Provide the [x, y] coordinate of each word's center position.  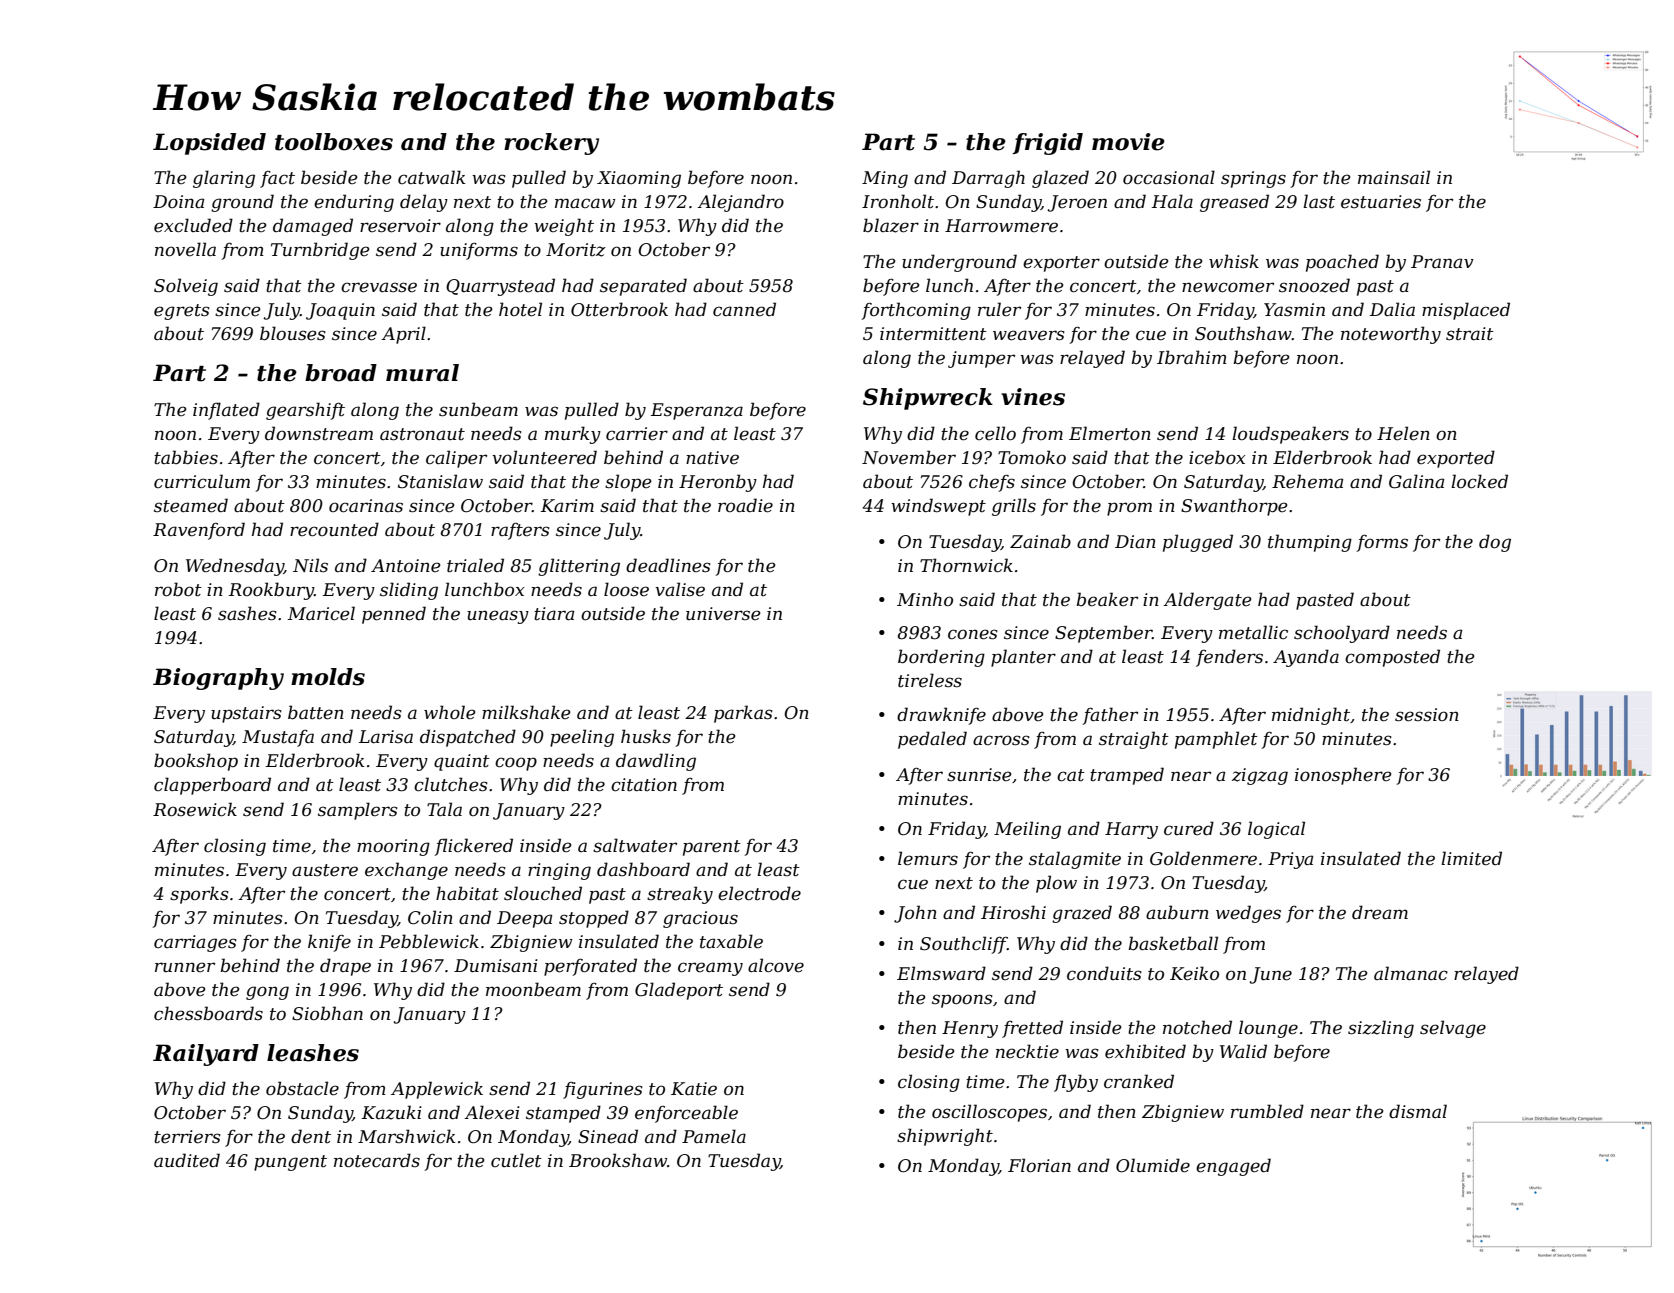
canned [744, 309]
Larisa [386, 736]
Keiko [1194, 973]
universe [723, 614]
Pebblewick [429, 941]
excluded [193, 225]
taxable [731, 941]
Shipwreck [928, 399]
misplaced [1466, 311]
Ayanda [1306, 658]
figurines [602, 1090]
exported [1456, 459]
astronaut [422, 434]
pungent [290, 1163]
